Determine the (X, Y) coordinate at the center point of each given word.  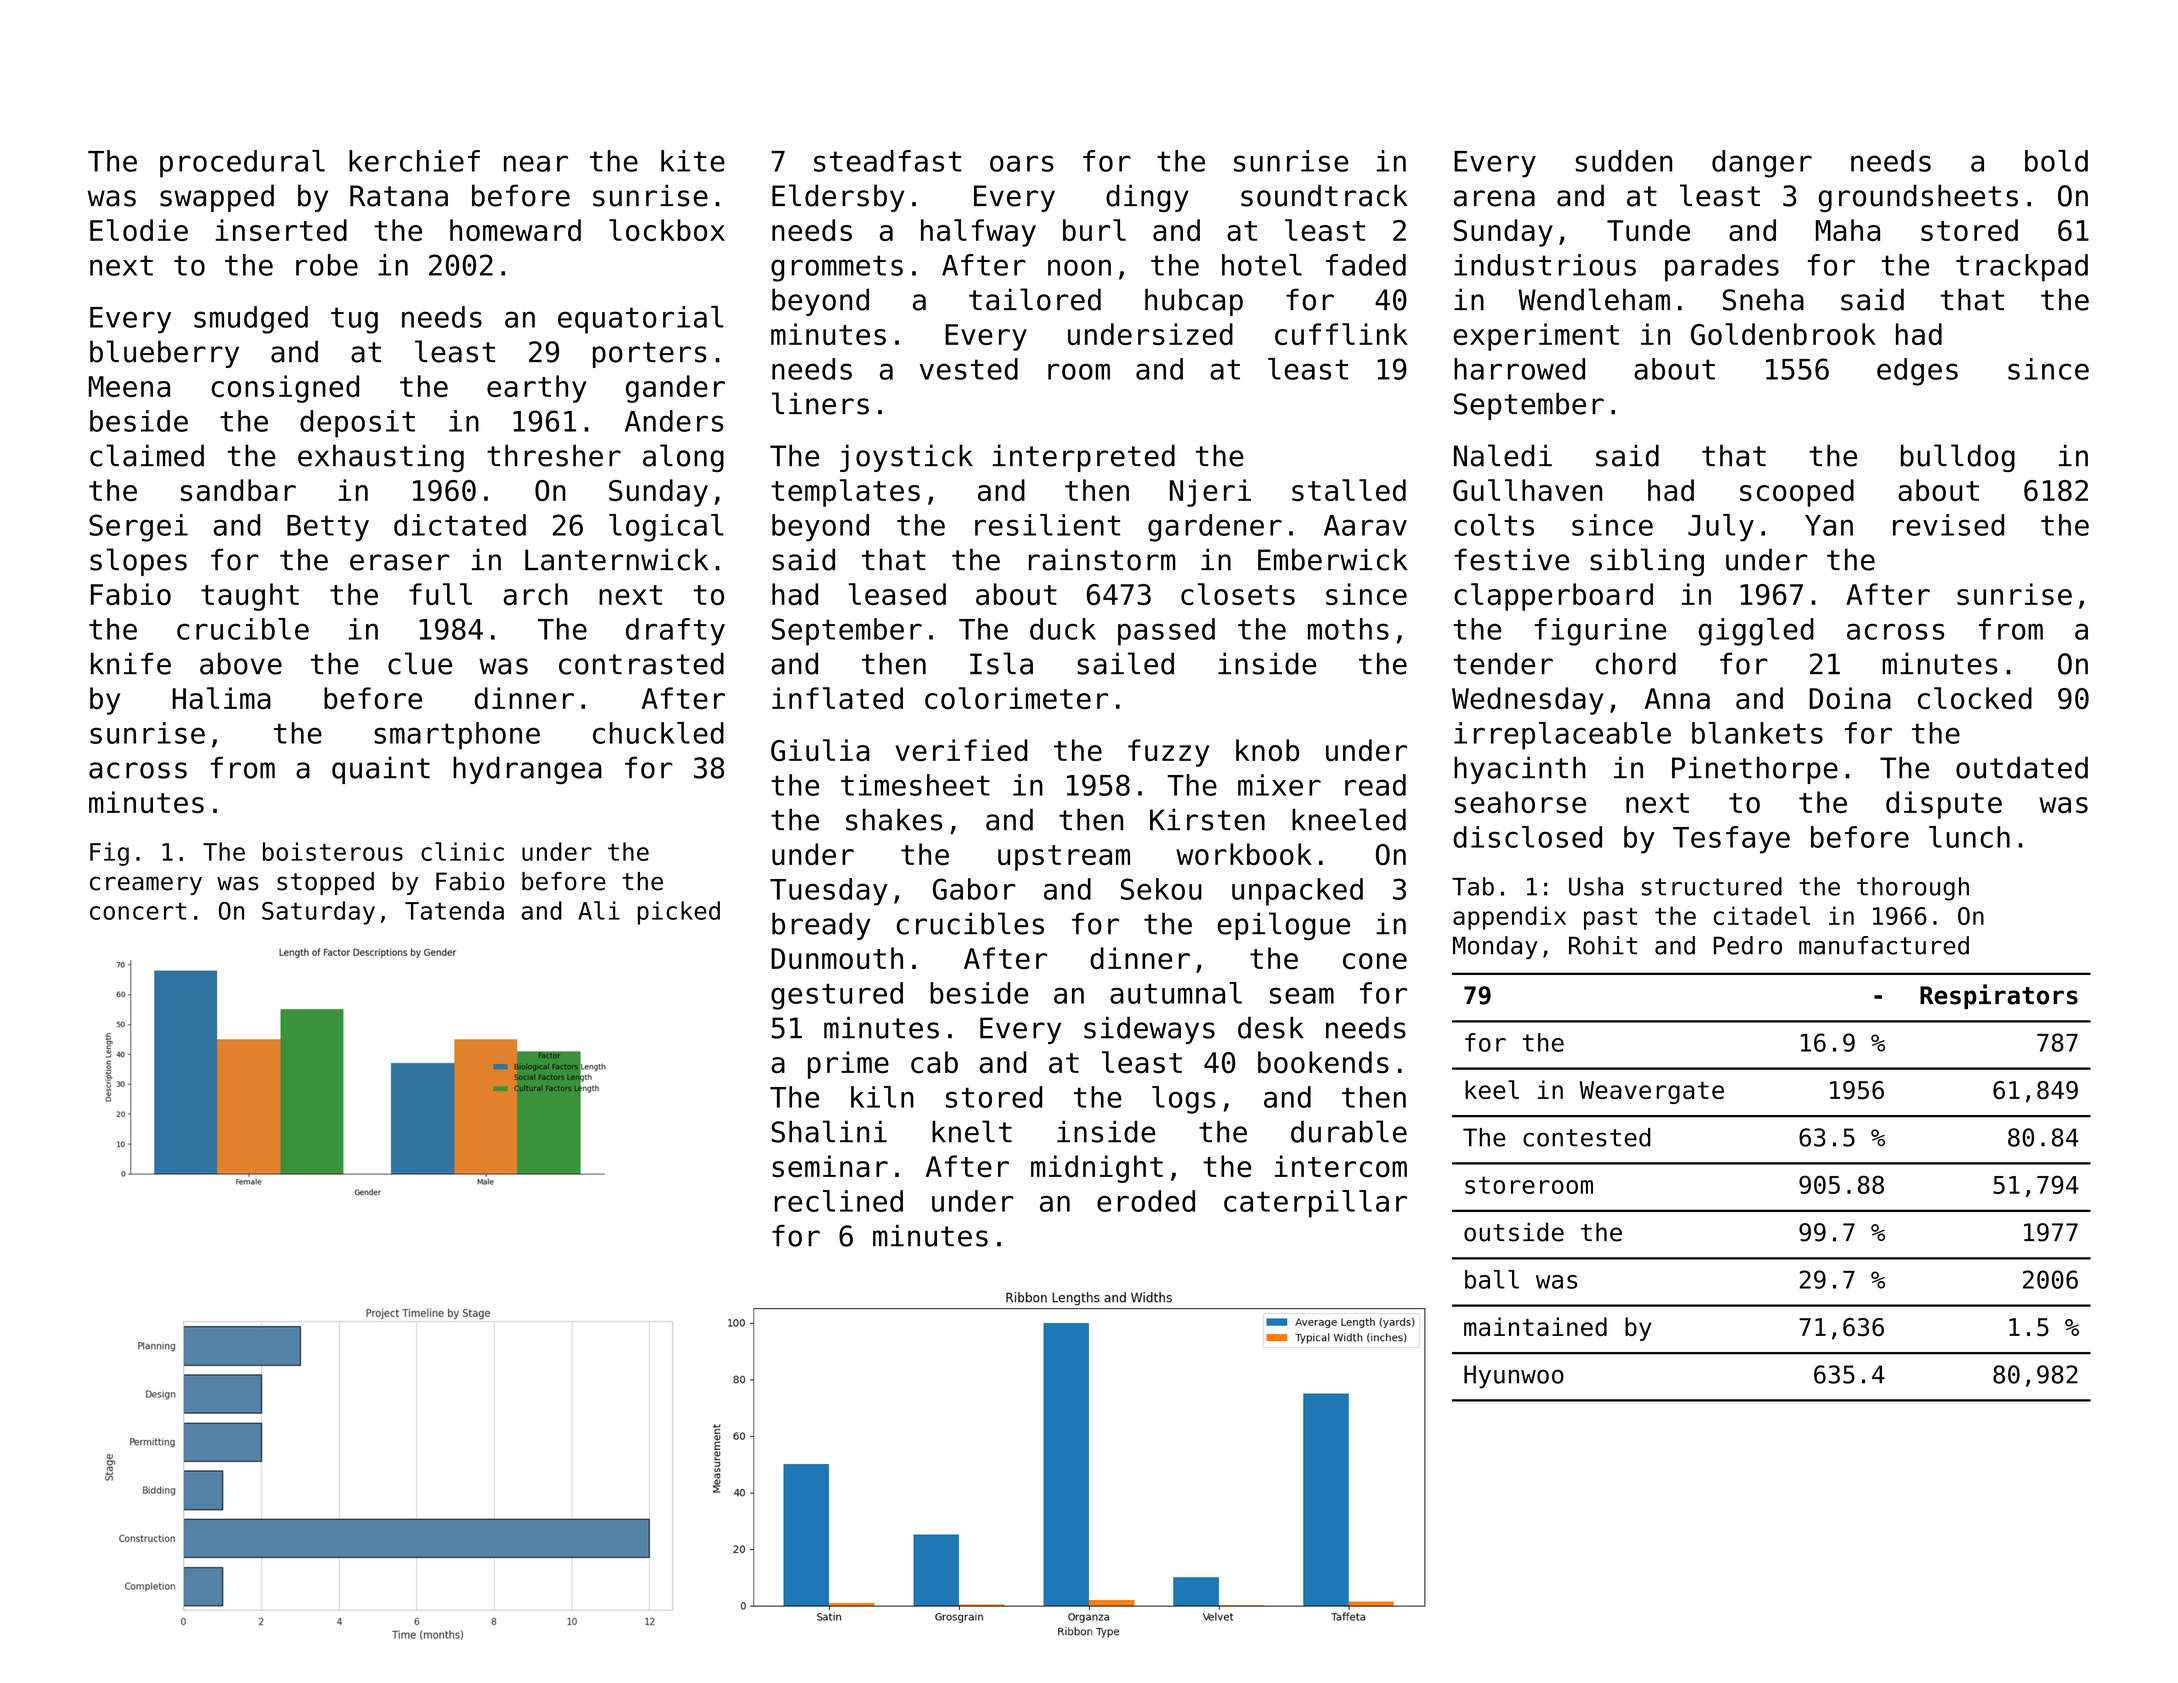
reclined (839, 1201)
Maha (1848, 230)
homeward (515, 230)
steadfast (887, 161)
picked (679, 913)
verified (961, 750)
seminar (830, 1166)
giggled (1756, 632)
